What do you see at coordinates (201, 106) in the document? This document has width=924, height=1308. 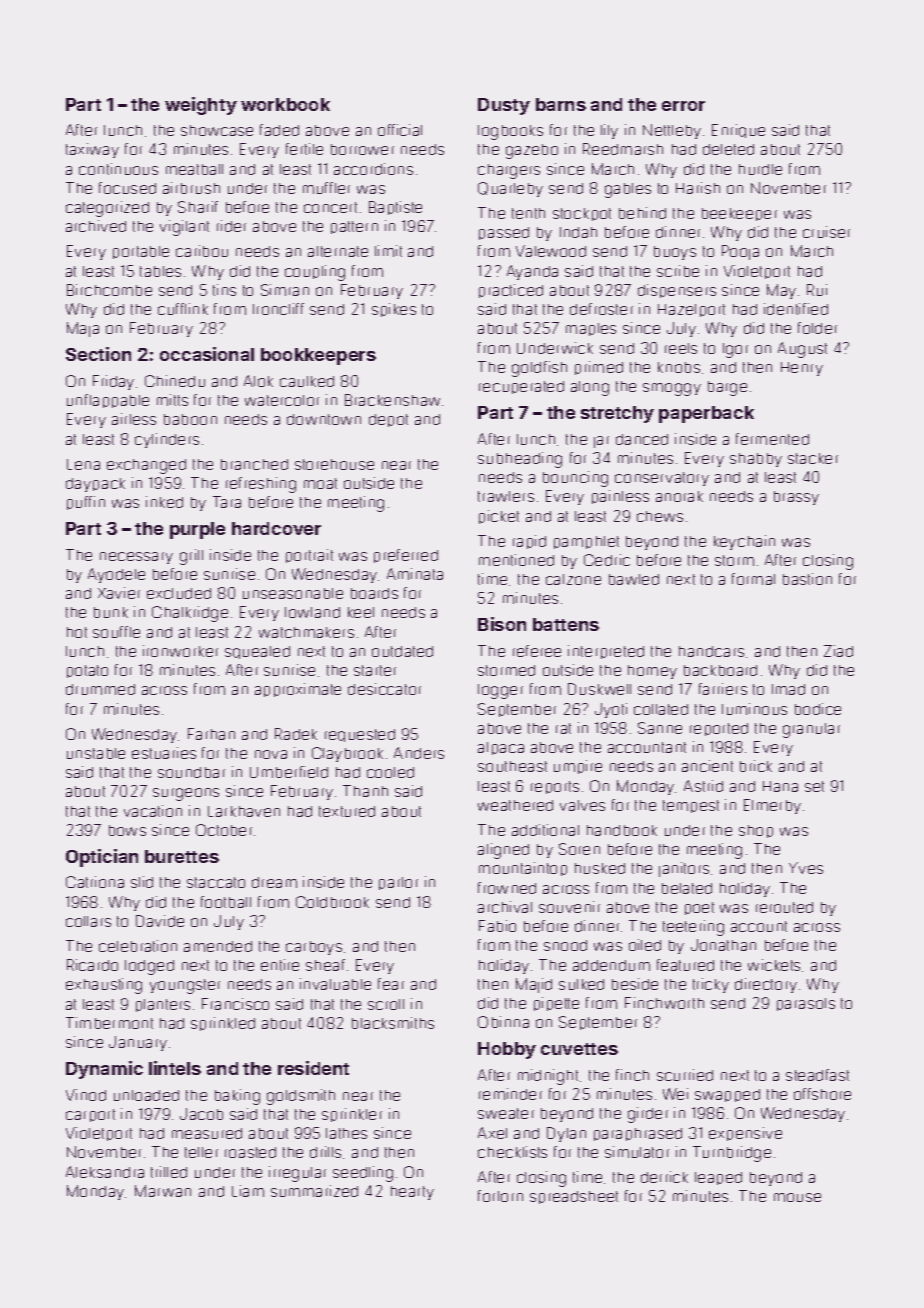 I see `weighty` at bounding box center [201, 106].
